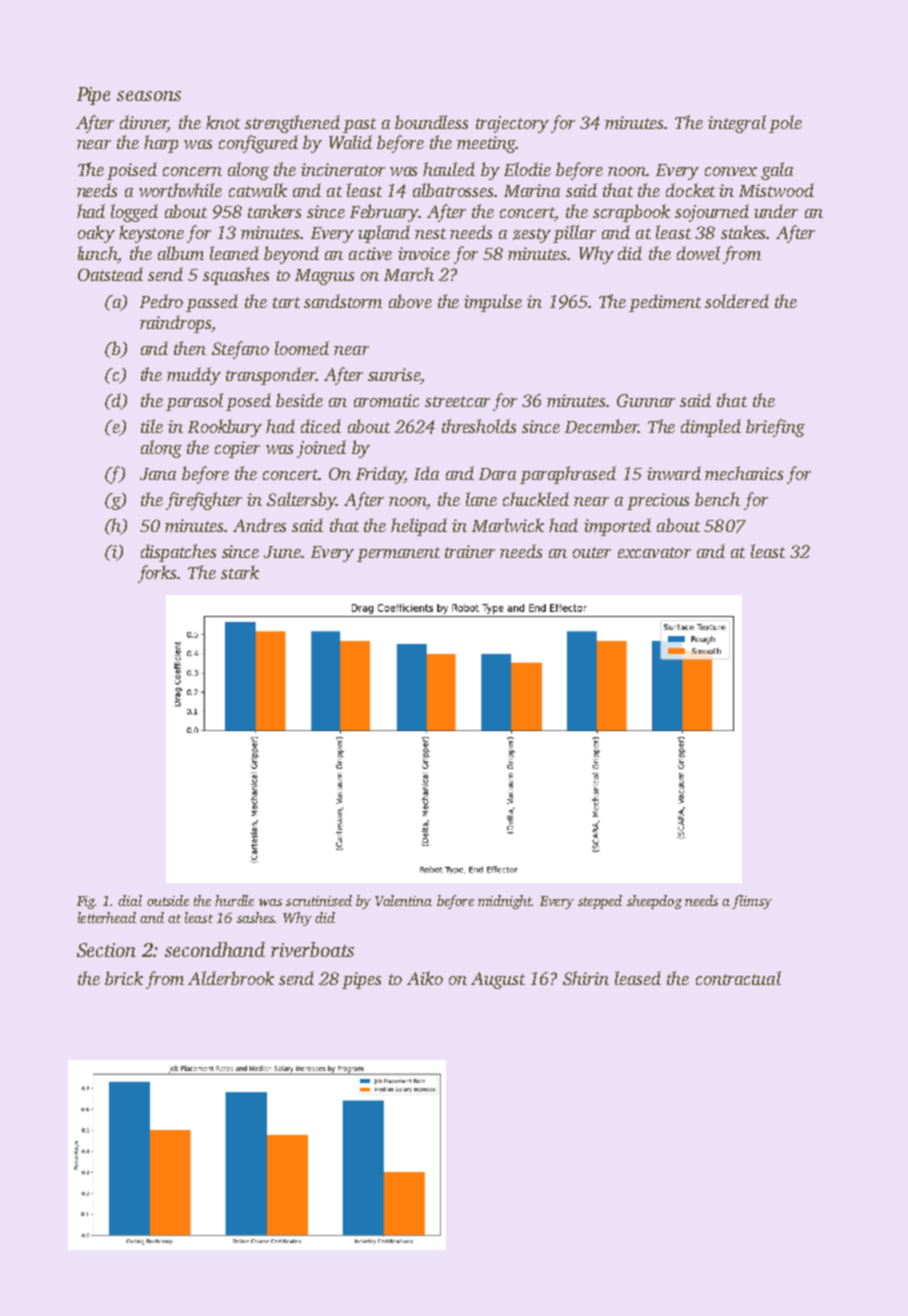 Image resolution: width=908 pixels, height=1316 pixels. Describe the element at coordinates (234, 900) in the page. I see `hurdle` at that location.
